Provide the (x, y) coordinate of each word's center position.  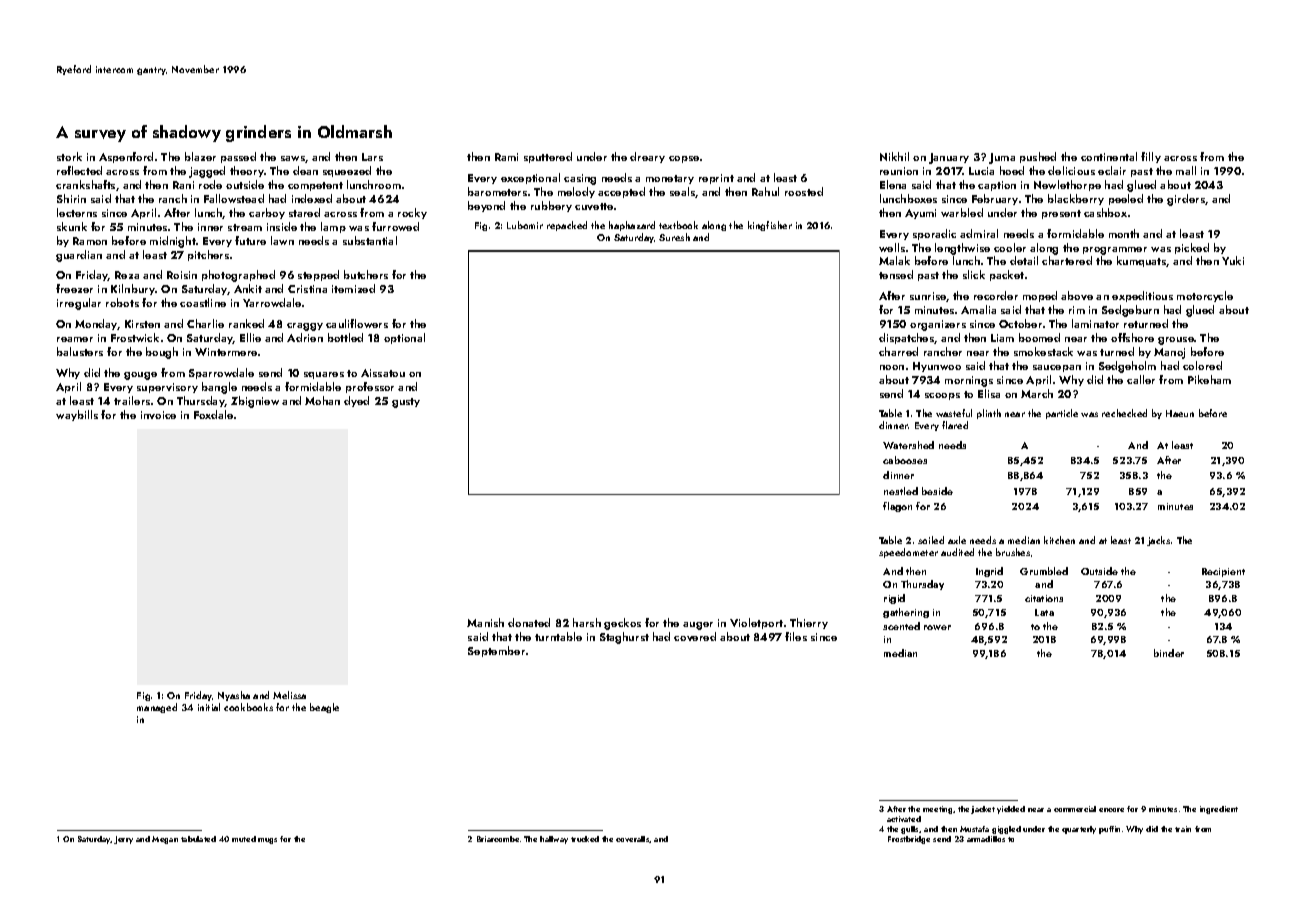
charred (898, 351)
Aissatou (383, 373)
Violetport (756, 623)
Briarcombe (498, 839)
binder (1169, 653)
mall (1186, 170)
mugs (267, 841)
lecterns (77, 212)
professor (370, 387)
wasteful (954, 413)
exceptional (530, 178)
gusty (406, 403)
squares (324, 375)
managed (157, 708)
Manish (485, 622)
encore (1111, 810)
